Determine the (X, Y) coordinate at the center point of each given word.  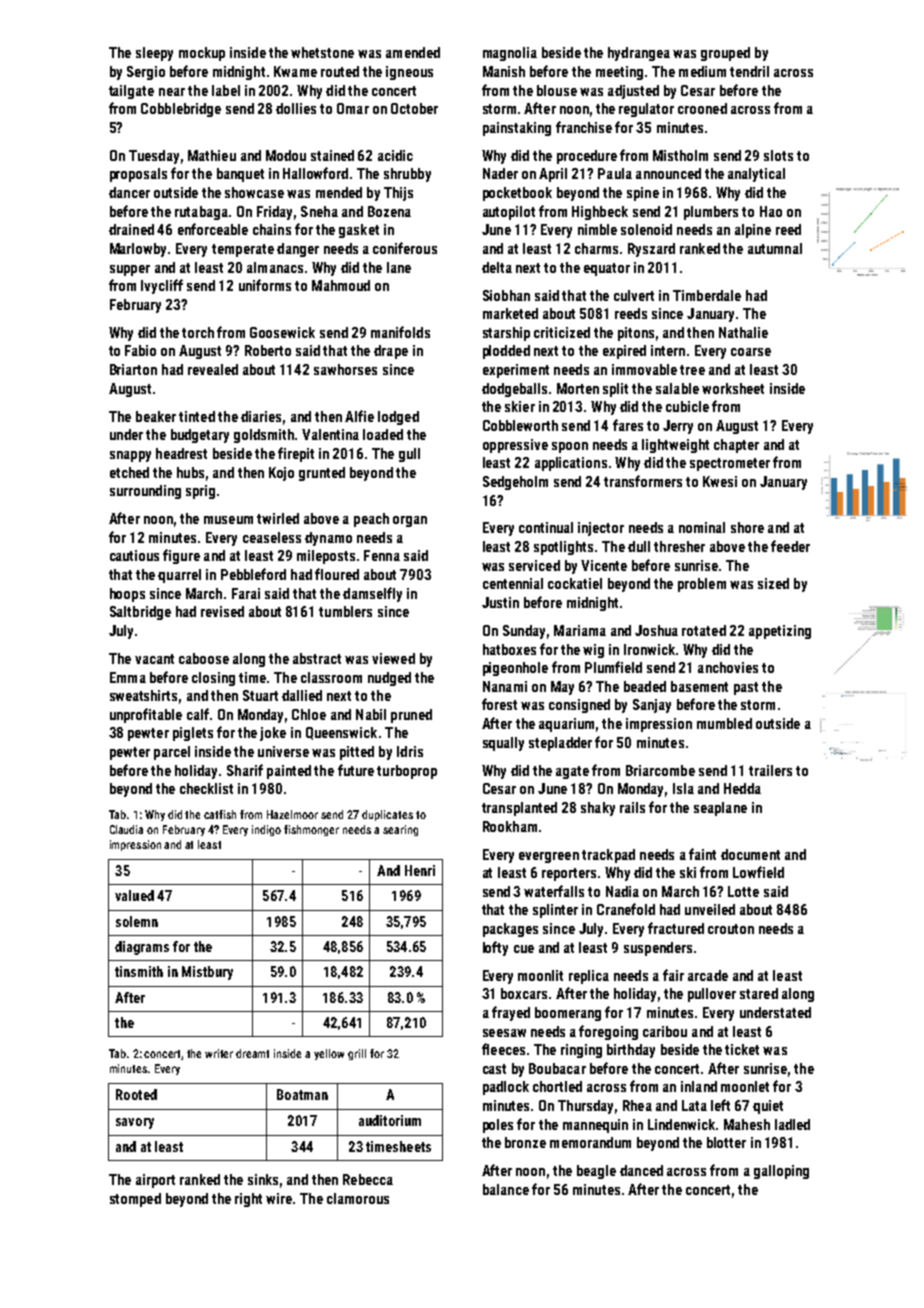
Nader (500, 173)
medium (702, 71)
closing (213, 679)
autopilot (509, 213)
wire (279, 1198)
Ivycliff (162, 286)
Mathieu (212, 155)
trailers (770, 770)
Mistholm (680, 155)
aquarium (566, 725)
